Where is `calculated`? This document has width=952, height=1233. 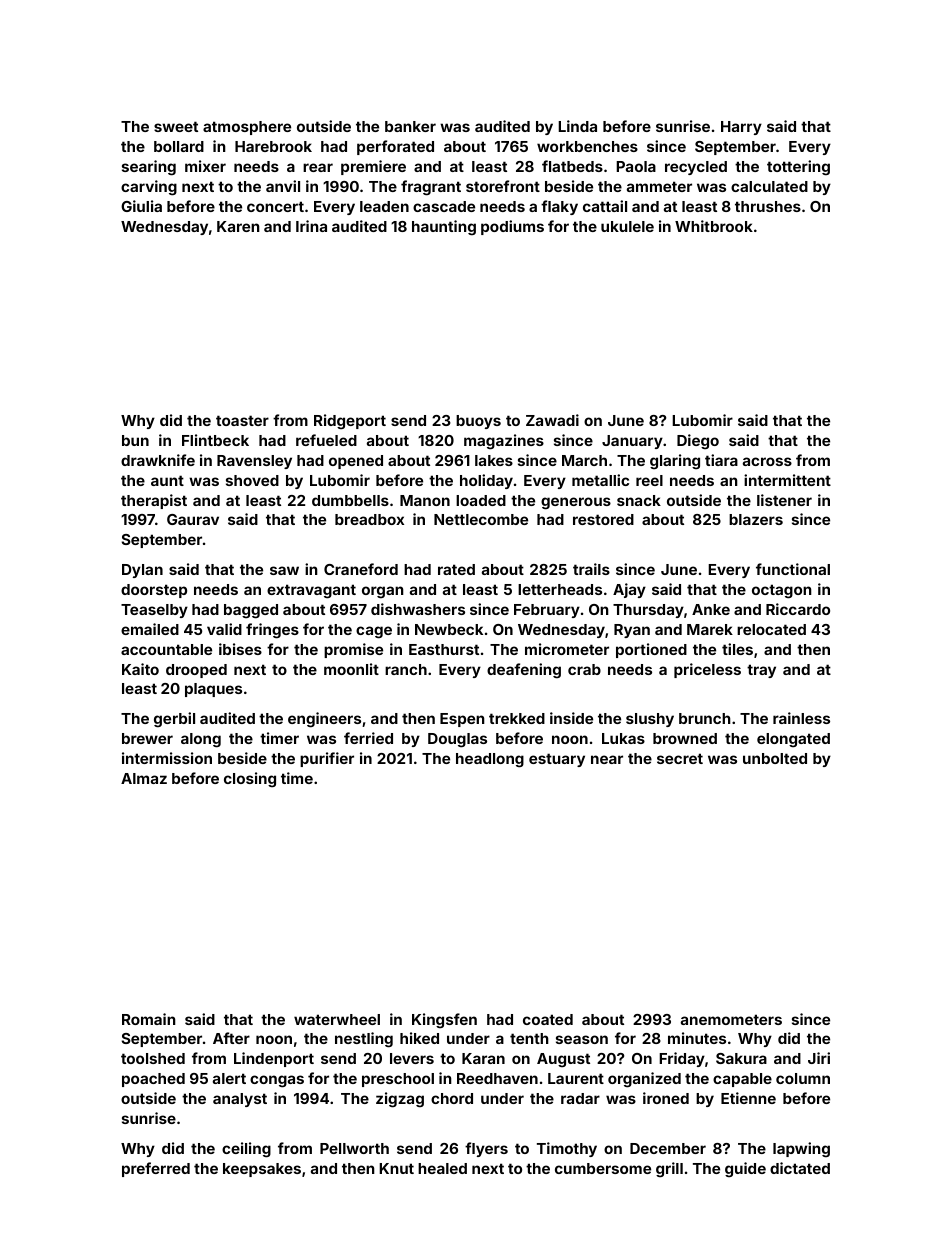
calculated is located at coordinates (769, 186).
